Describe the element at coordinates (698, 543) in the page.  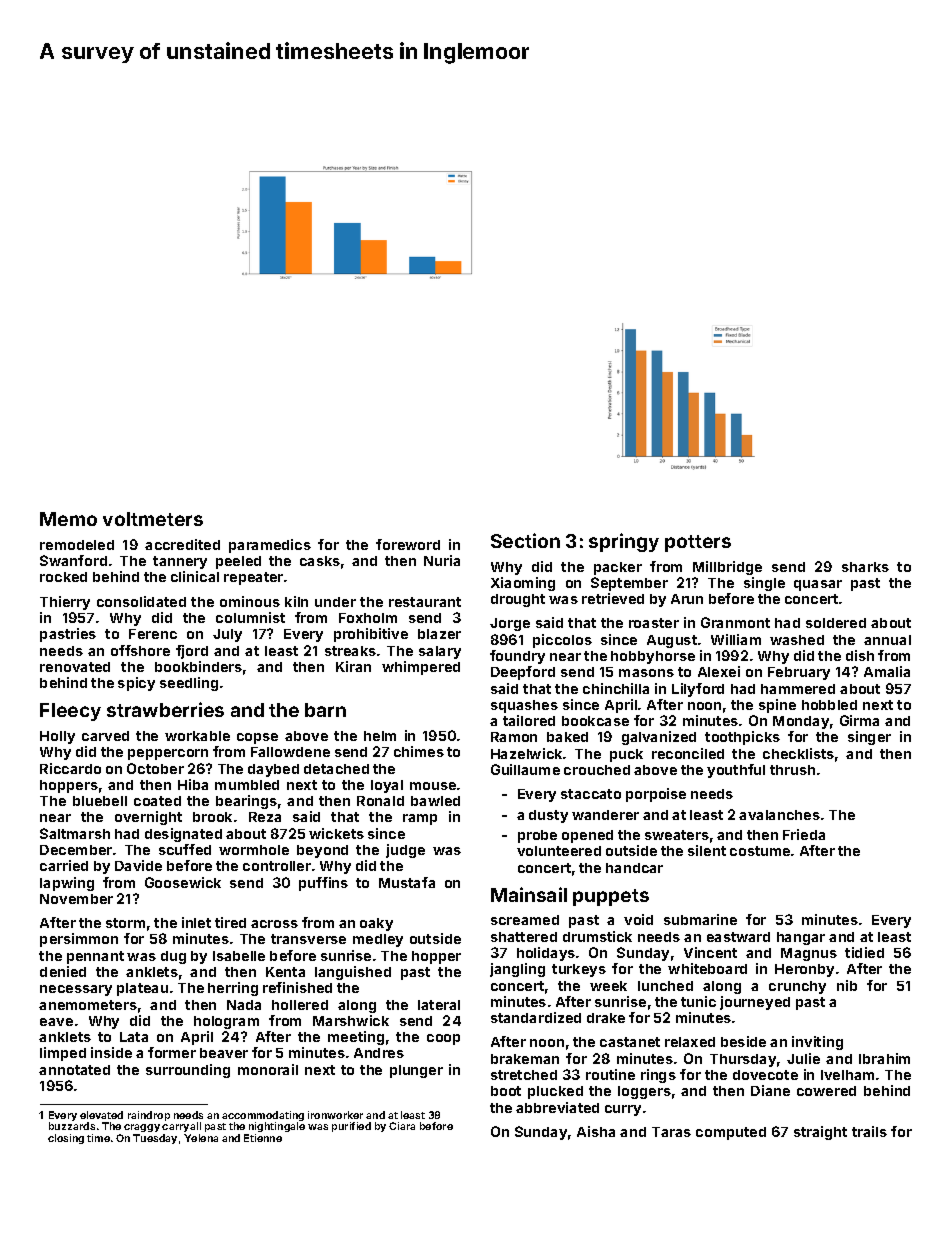
I see `potters` at that location.
